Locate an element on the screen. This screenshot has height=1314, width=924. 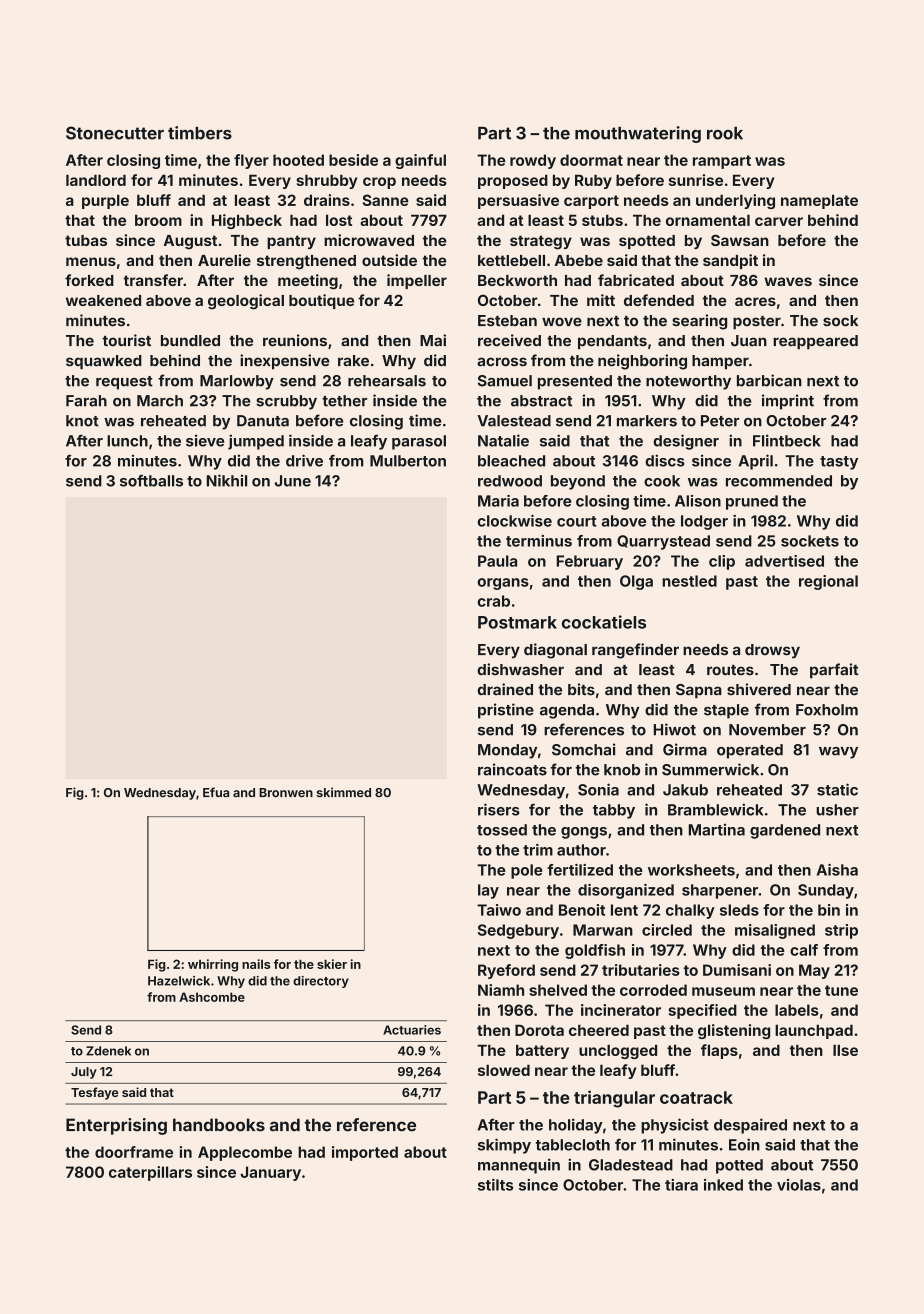
skier is located at coordinates (332, 964).
